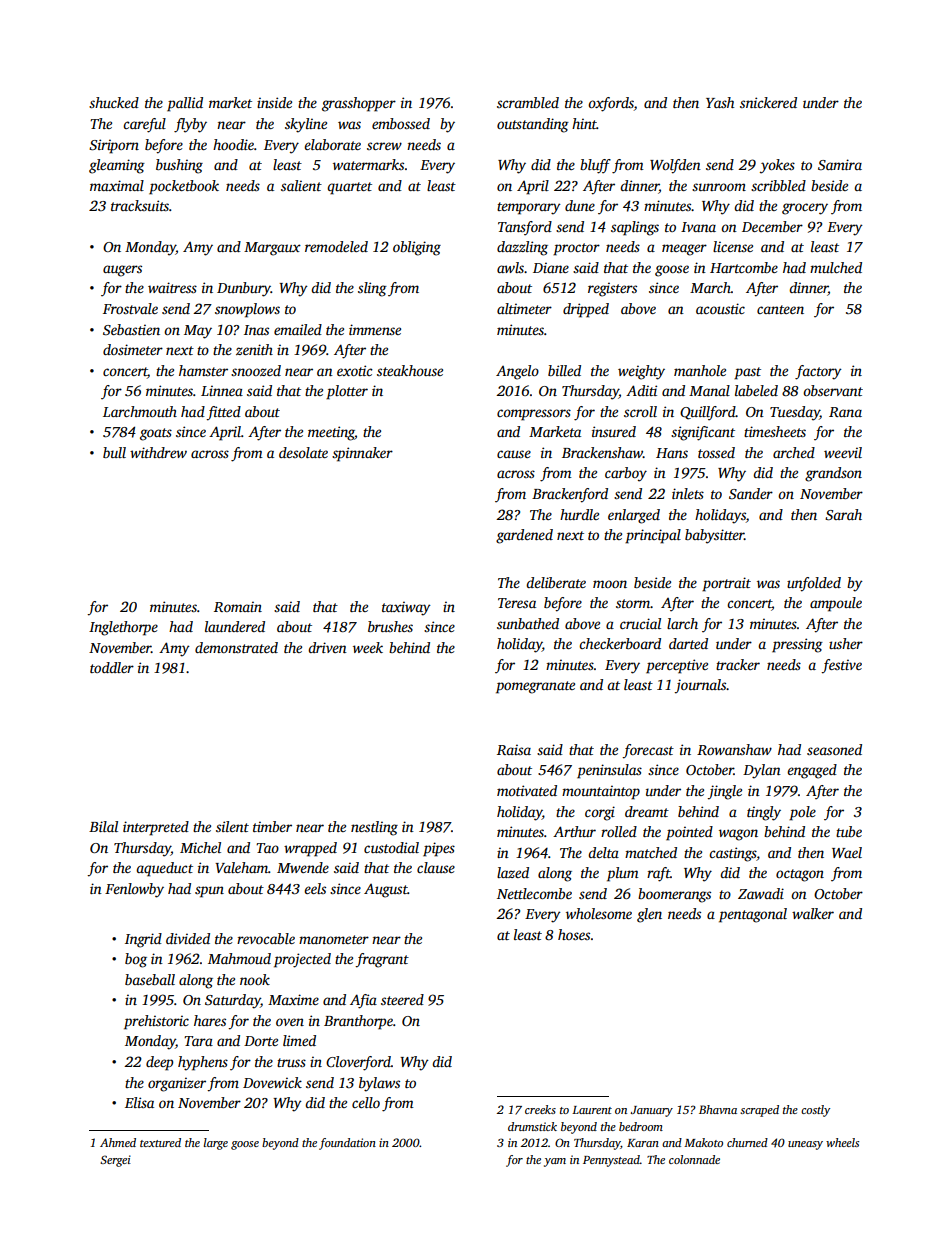 The width and height of the screenshot is (952, 1233). I want to click on gleaming, so click(117, 166).
